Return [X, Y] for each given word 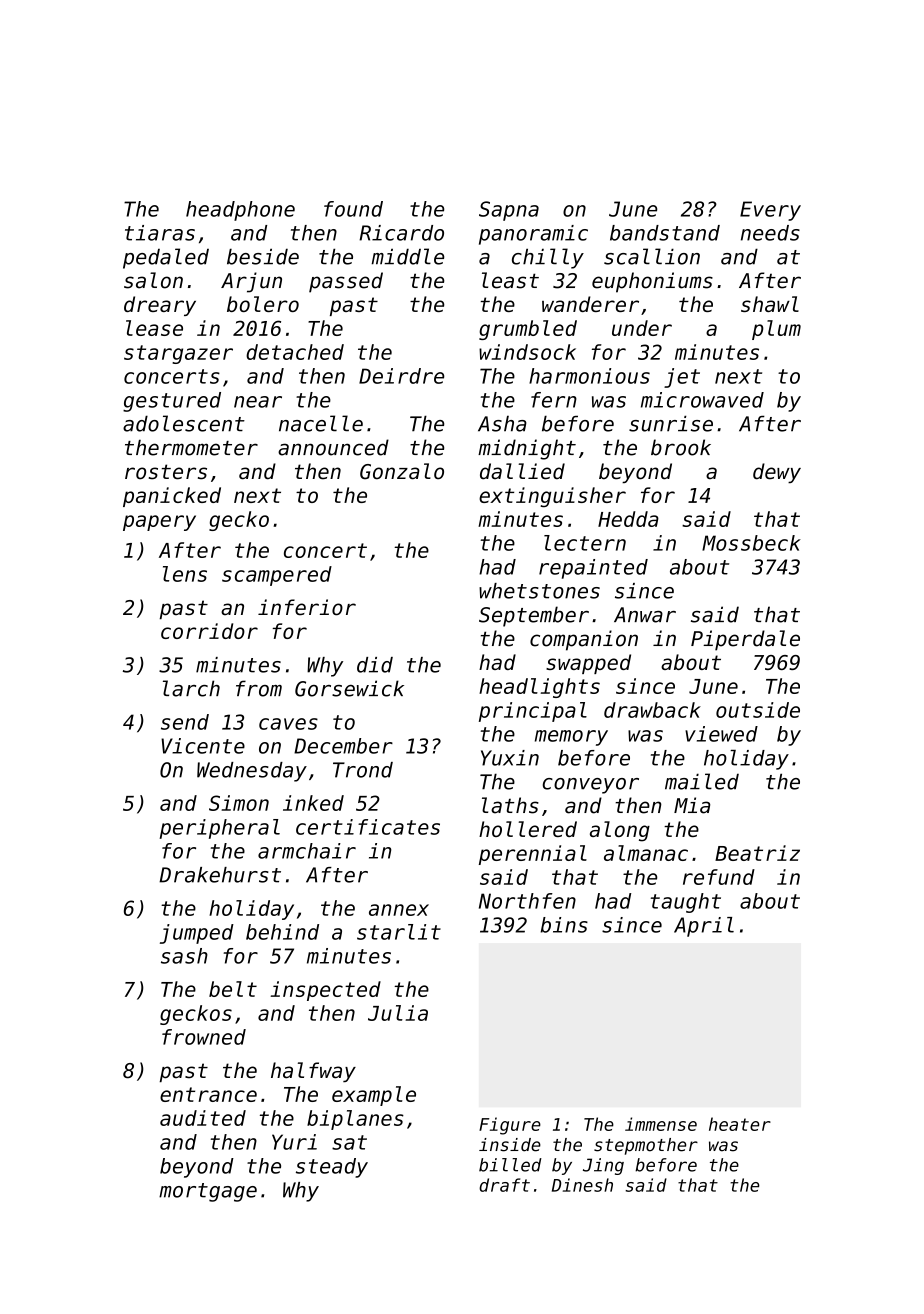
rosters [166, 472]
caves [288, 724]
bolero [263, 304]
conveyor [591, 786]
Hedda [628, 519]
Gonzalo [402, 471]
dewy [777, 473]
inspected [325, 991]
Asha [502, 424]
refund [719, 877]
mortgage [208, 1192]
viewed [721, 734]
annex [399, 910]
